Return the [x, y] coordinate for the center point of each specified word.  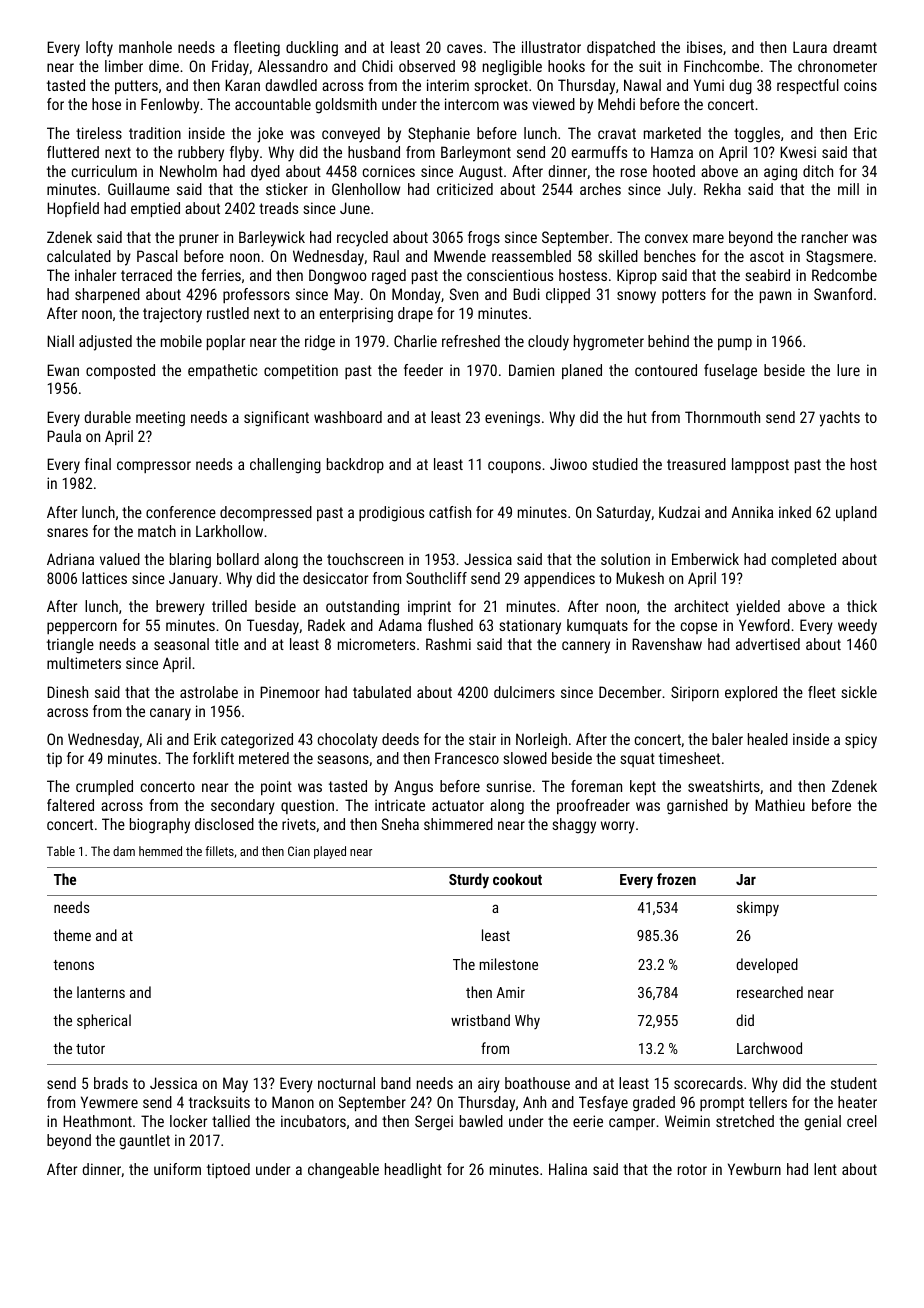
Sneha [400, 824]
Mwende [460, 256]
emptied [155, 209]
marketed [672, 133]
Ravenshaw [667, 644]
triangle [70, 646]
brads [111, 1083]
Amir [510, 992]
